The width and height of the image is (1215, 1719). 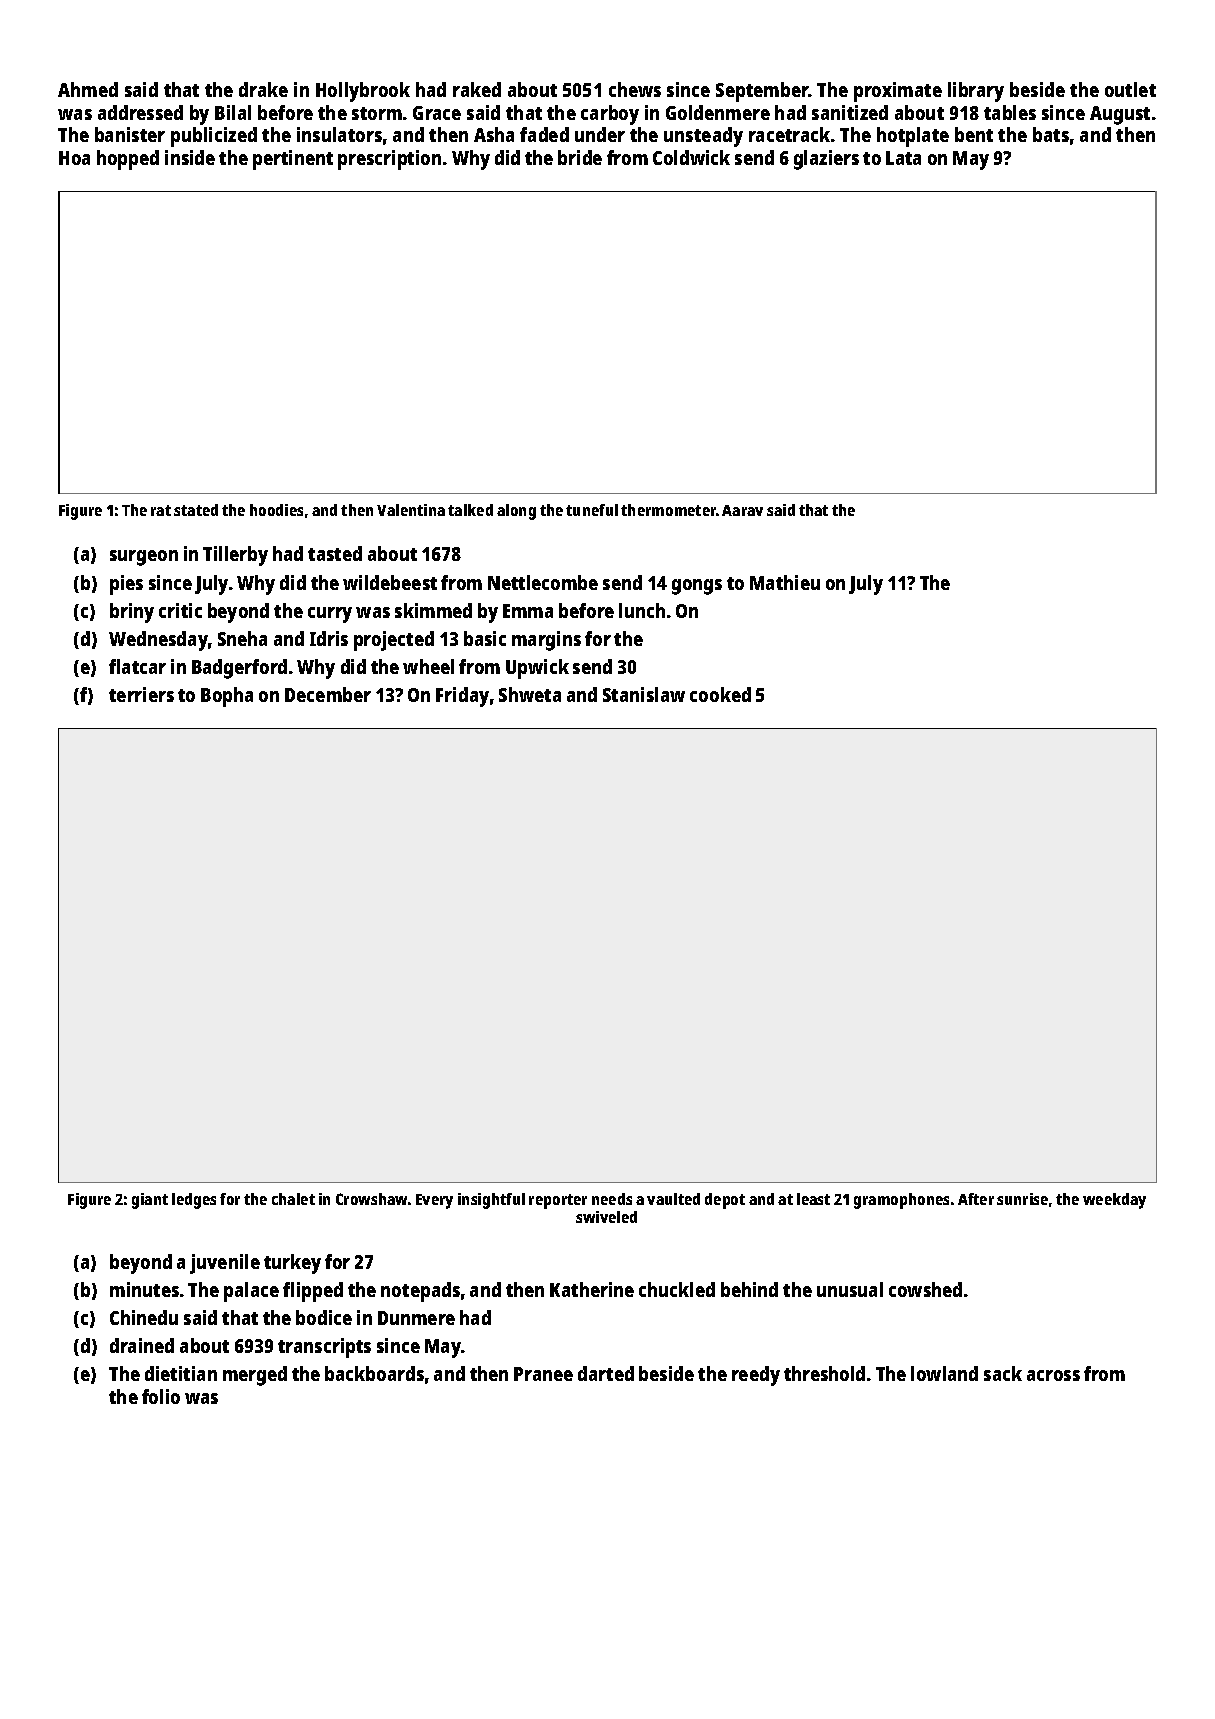 I want to click on inside, so click(x=190, y=157).
